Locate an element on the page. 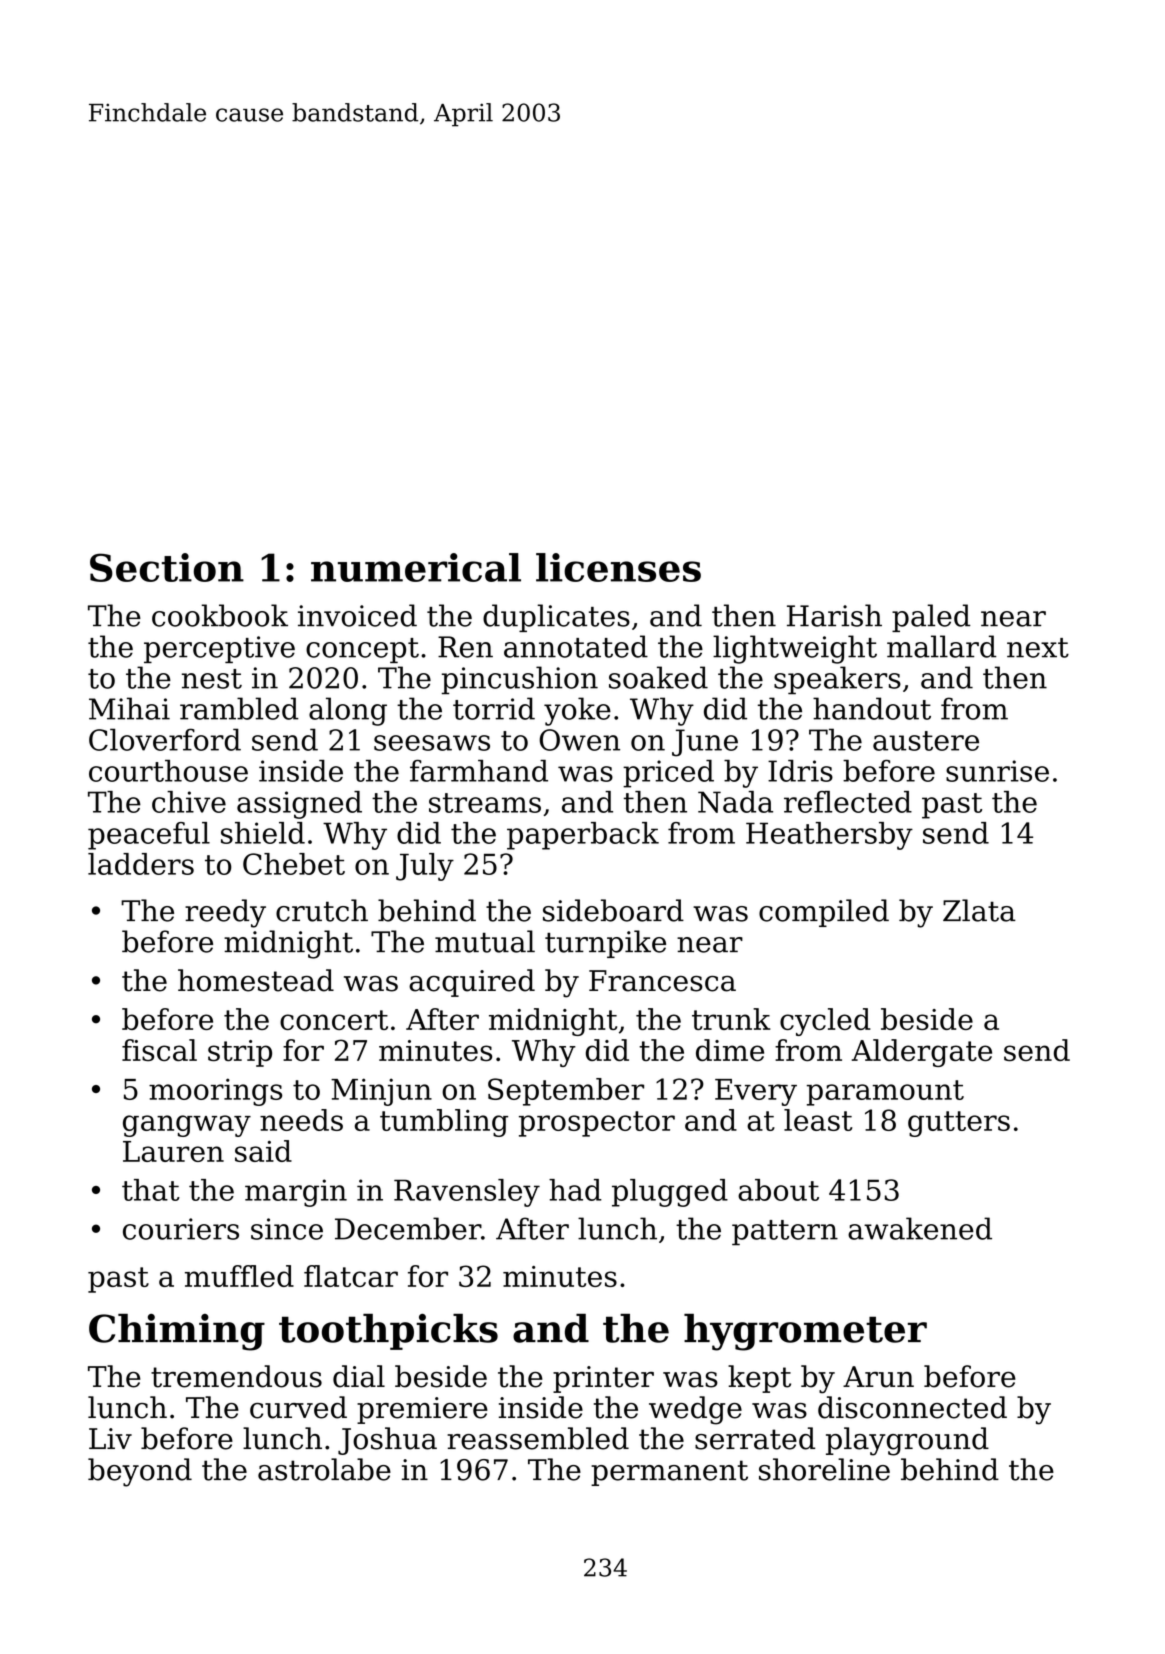  Minjun is located at coordinates (381, 1092).
